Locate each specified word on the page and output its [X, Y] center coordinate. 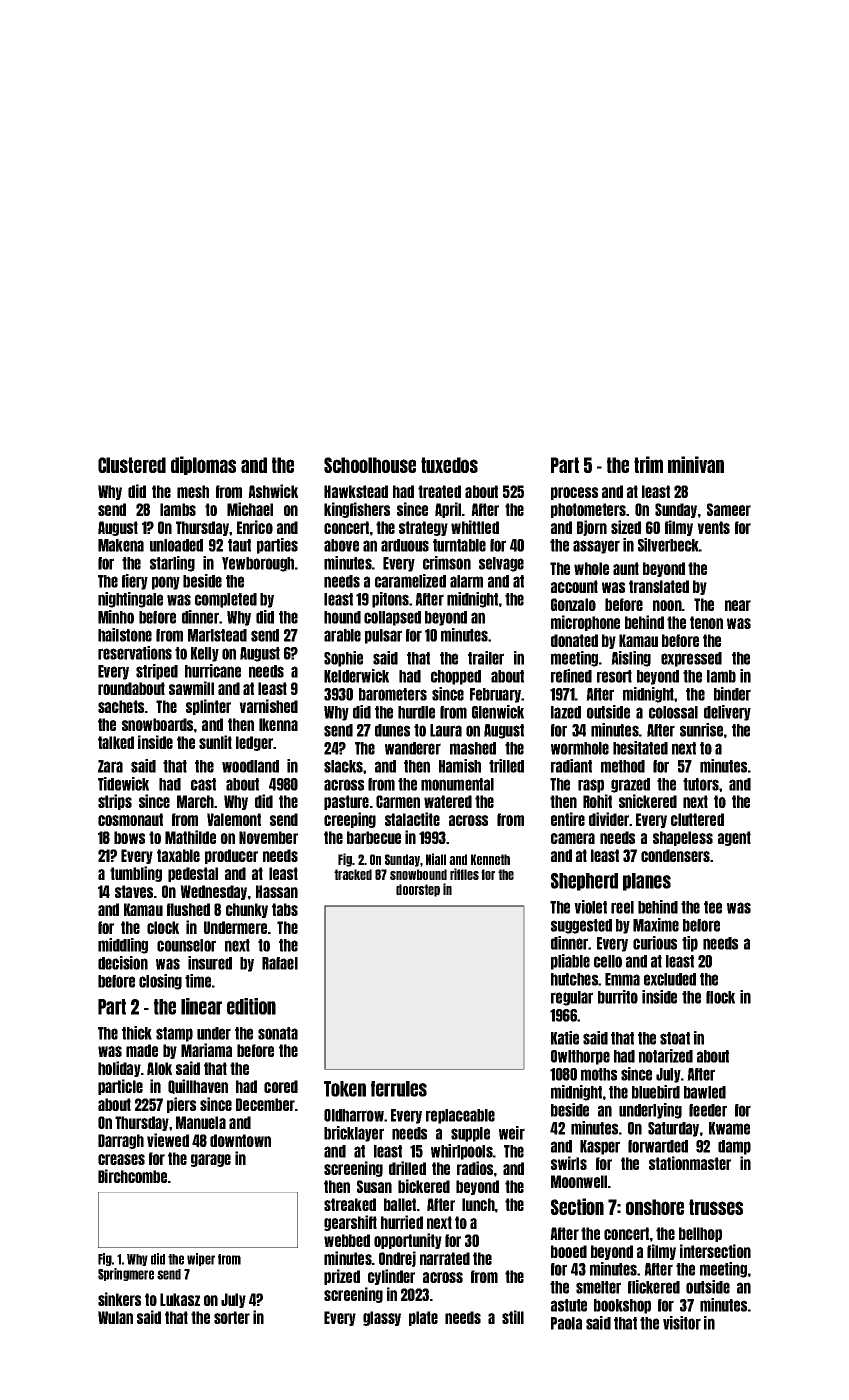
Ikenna [278, 724]
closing [160, 982]
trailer [486, 658]
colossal [673, 712]
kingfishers [357, 510]
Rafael [280, 963]
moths [599, 1074]
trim [648, 464]
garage [211, 1160]
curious [655, 943]
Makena [121, 545]
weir [512, 1133]
